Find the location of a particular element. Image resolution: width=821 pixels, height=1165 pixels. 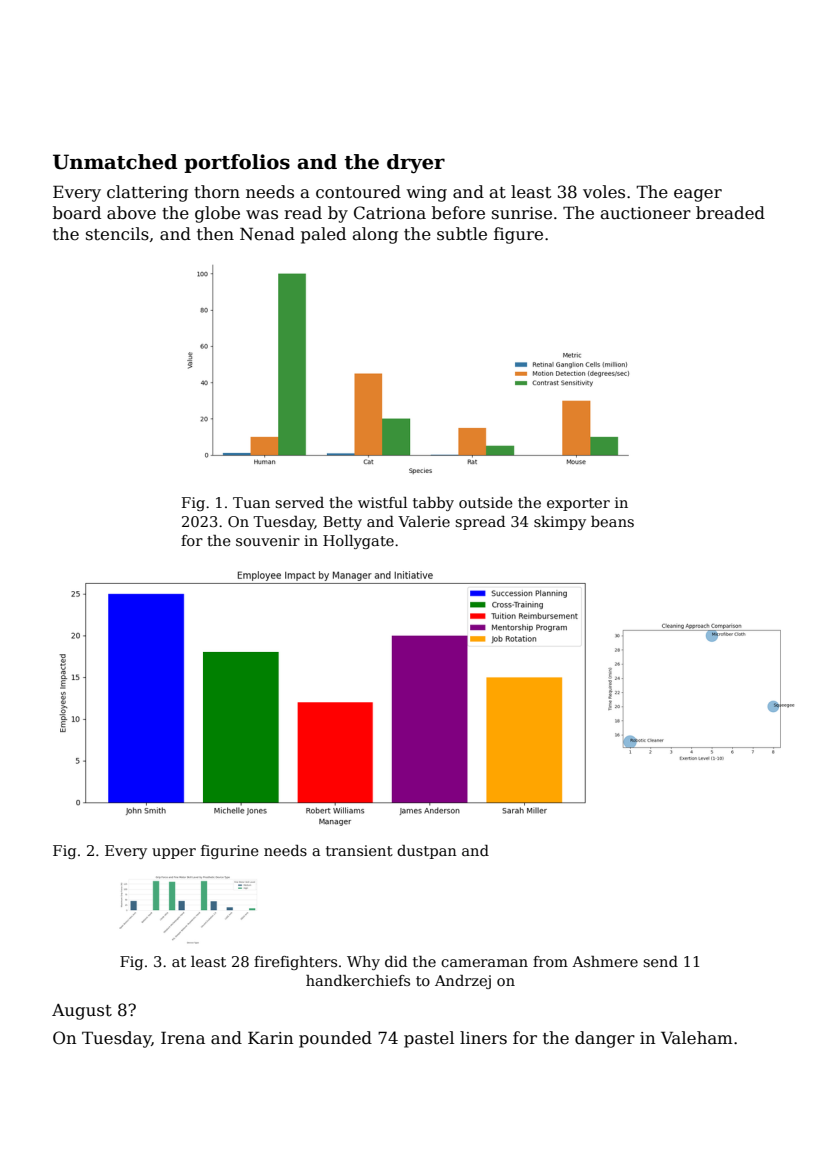

auctioneer is located at coordinates (646, 213).
